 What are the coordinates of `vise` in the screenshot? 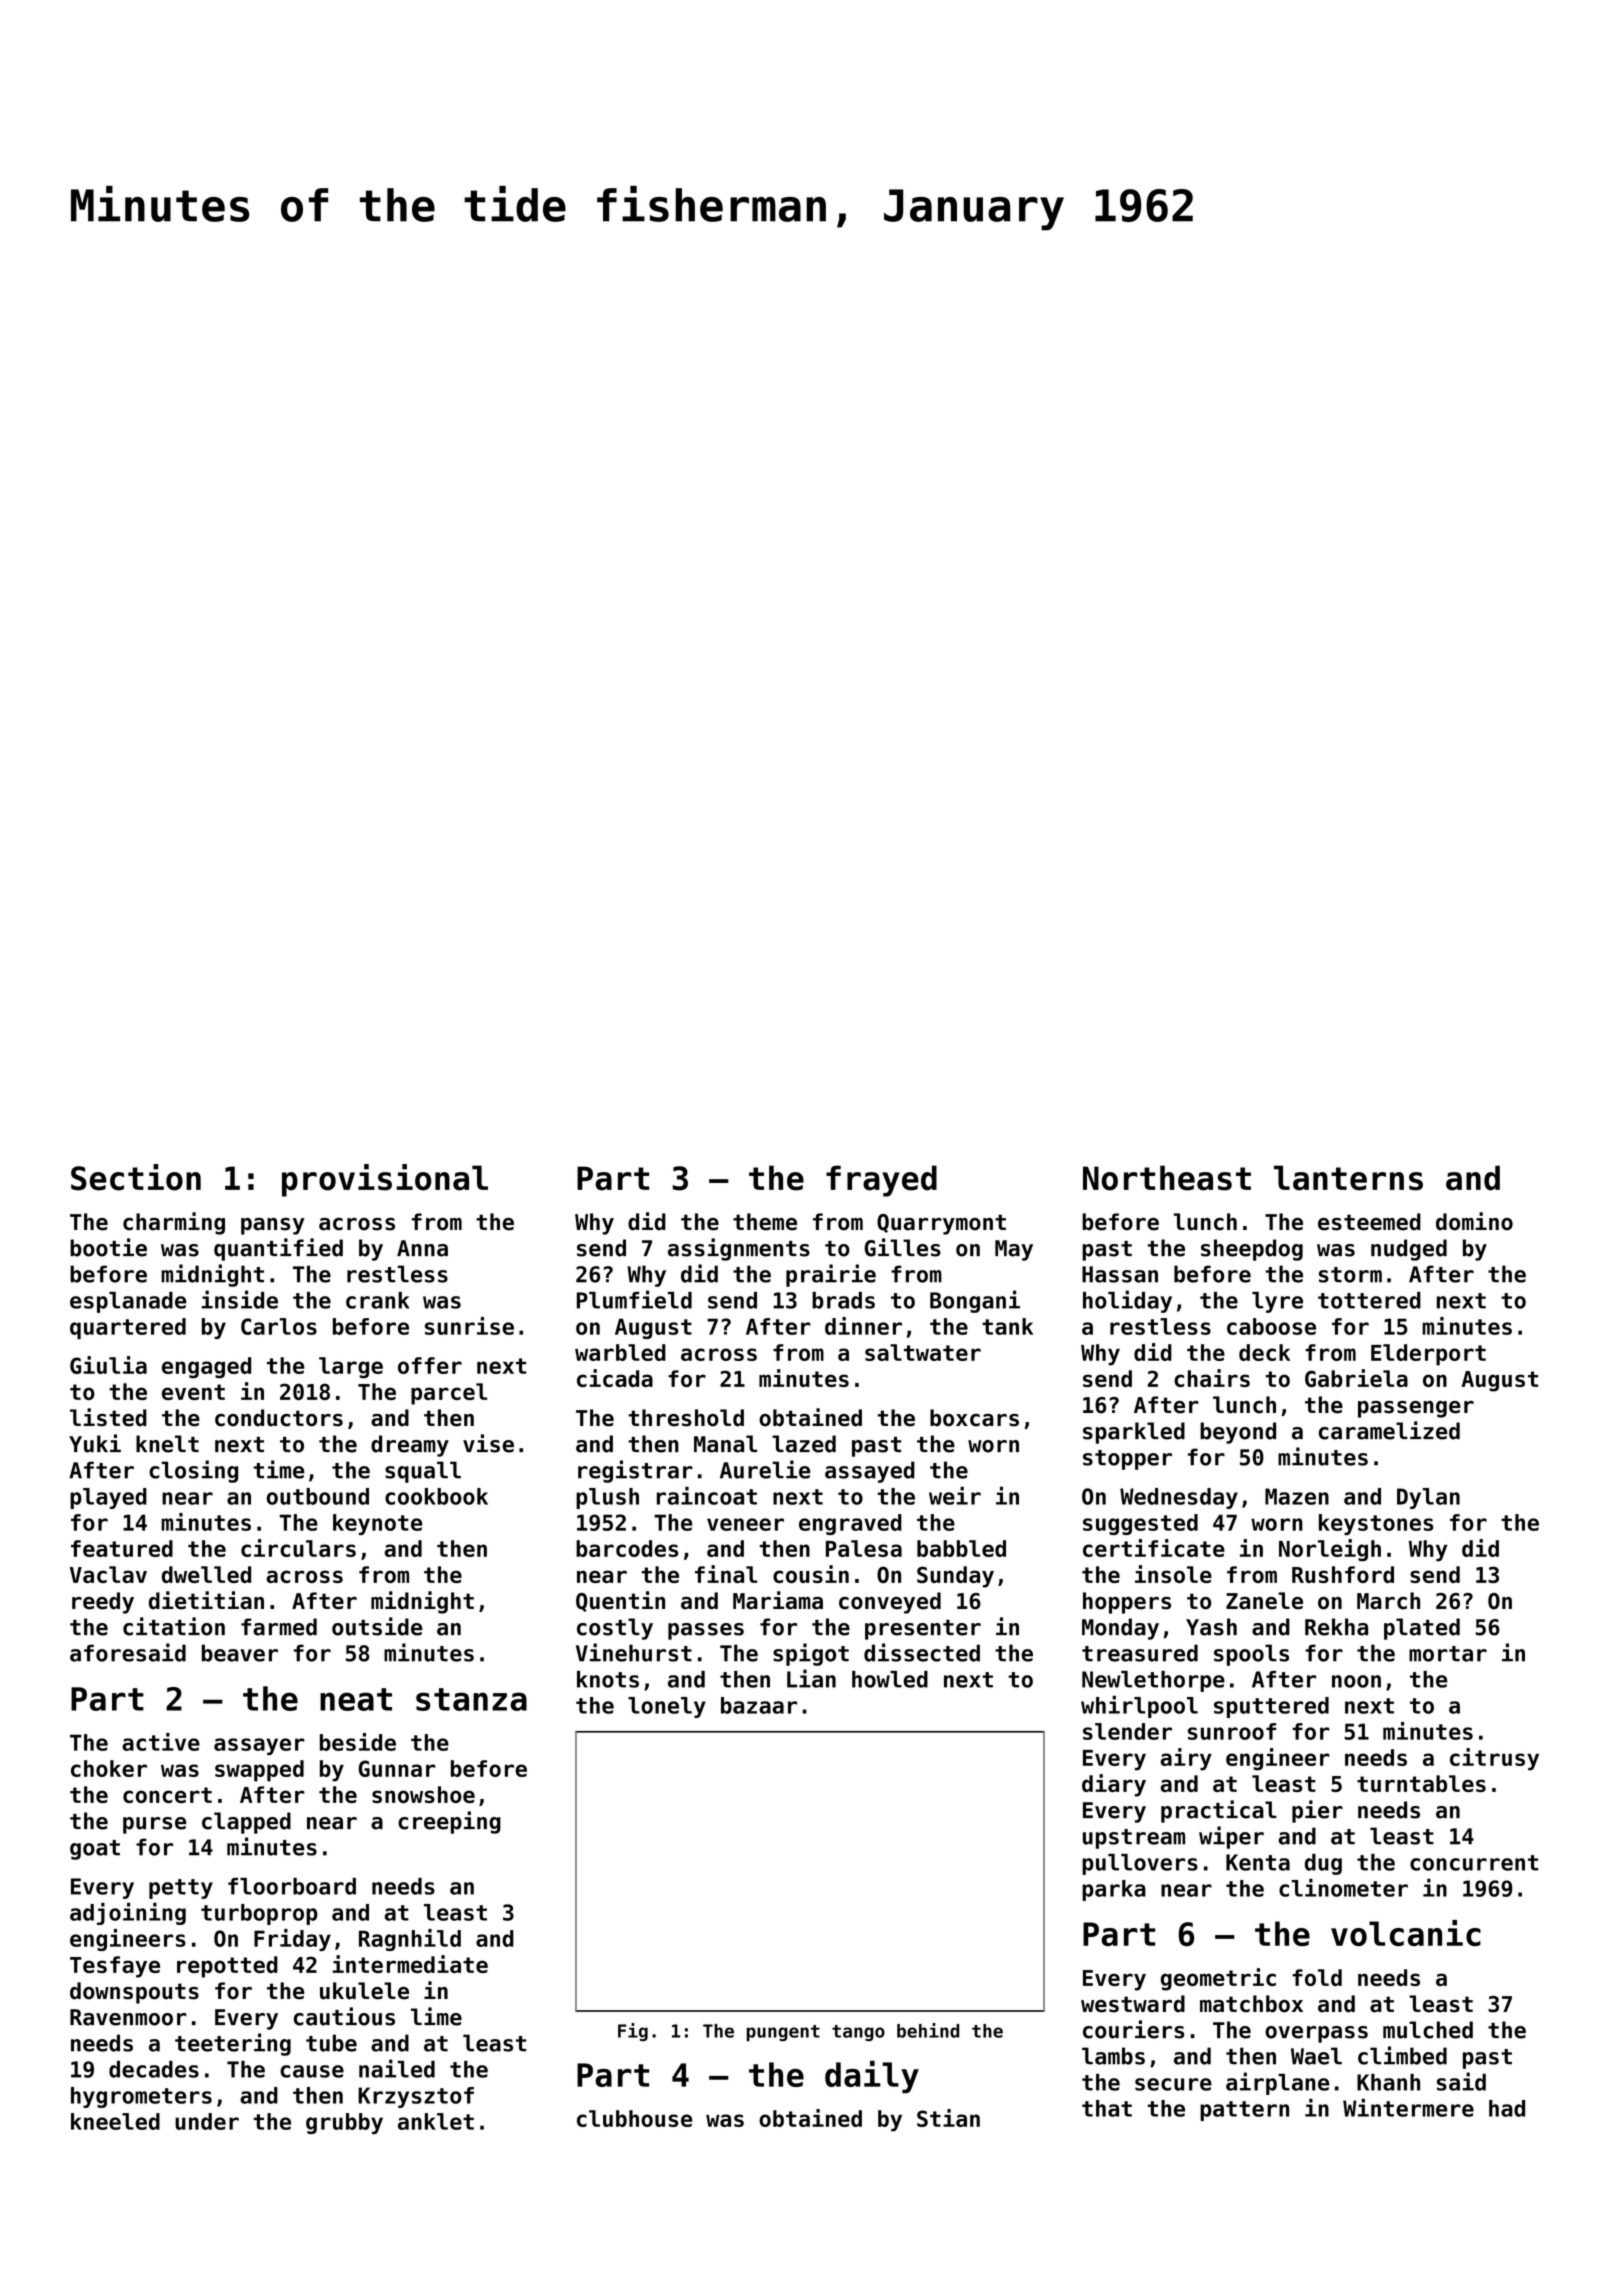 It's located at (488, 1443).
